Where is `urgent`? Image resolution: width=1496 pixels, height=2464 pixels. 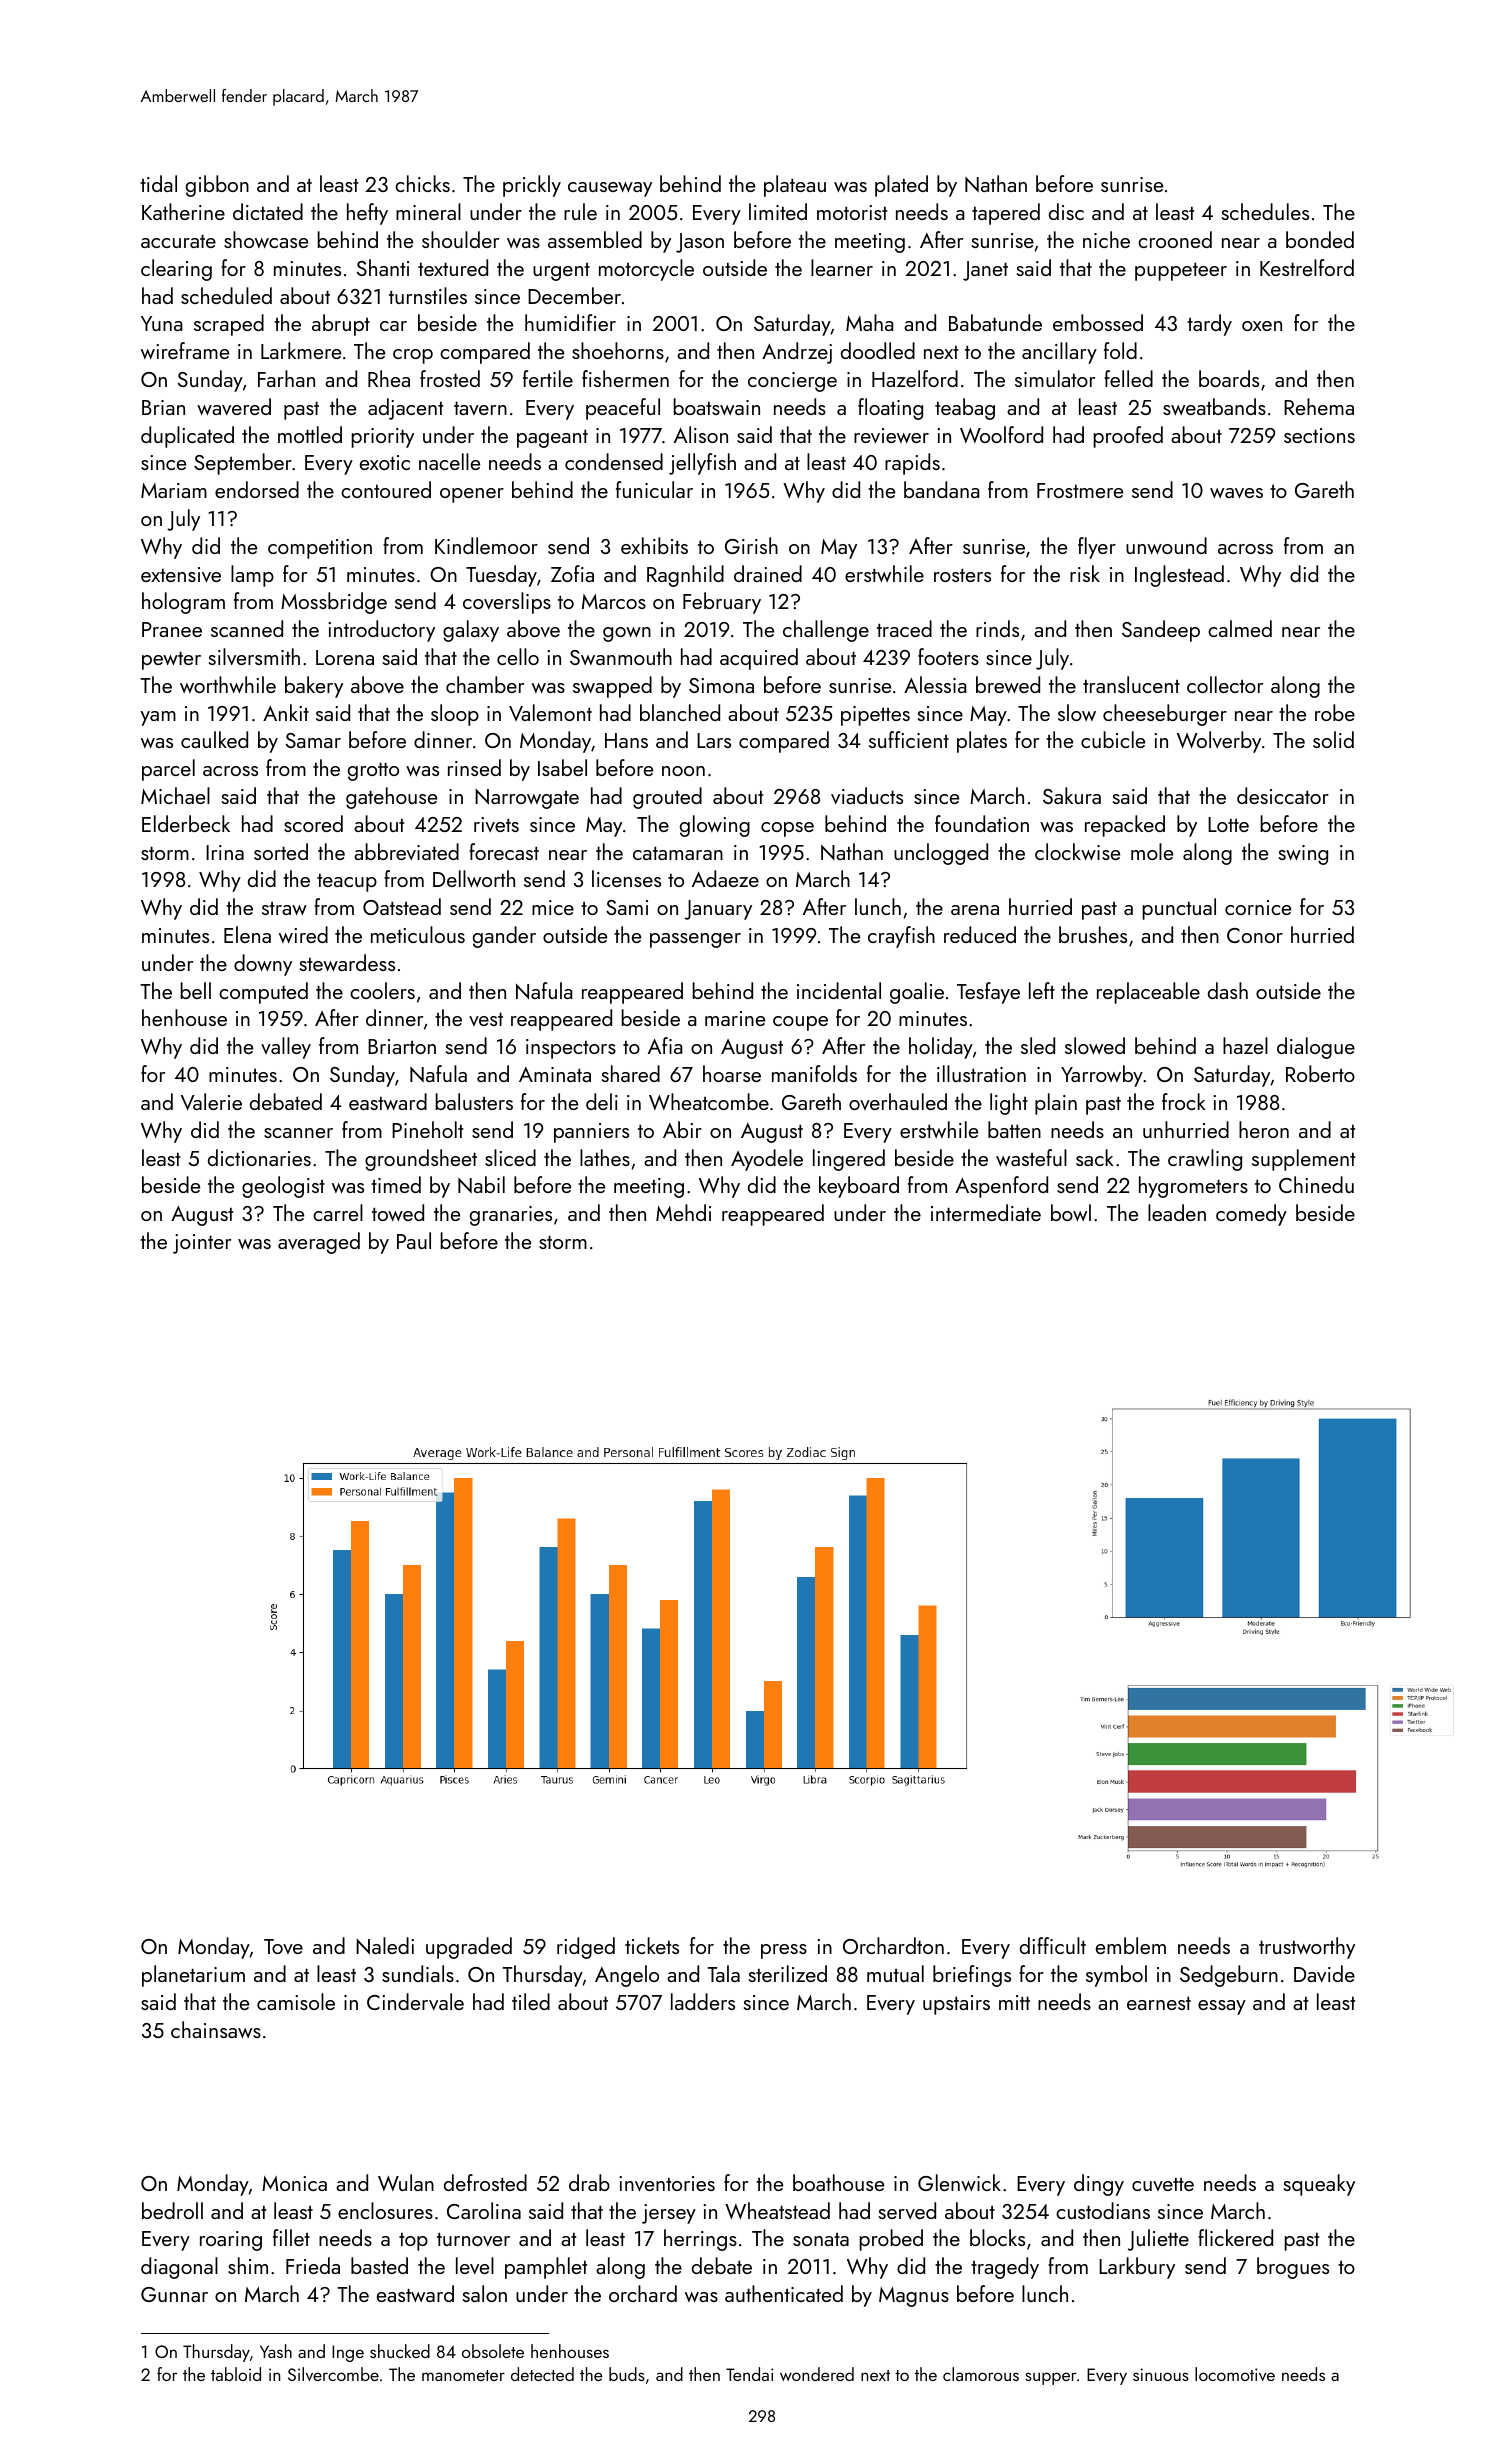 urgent is located at coordinates (561, 272).
